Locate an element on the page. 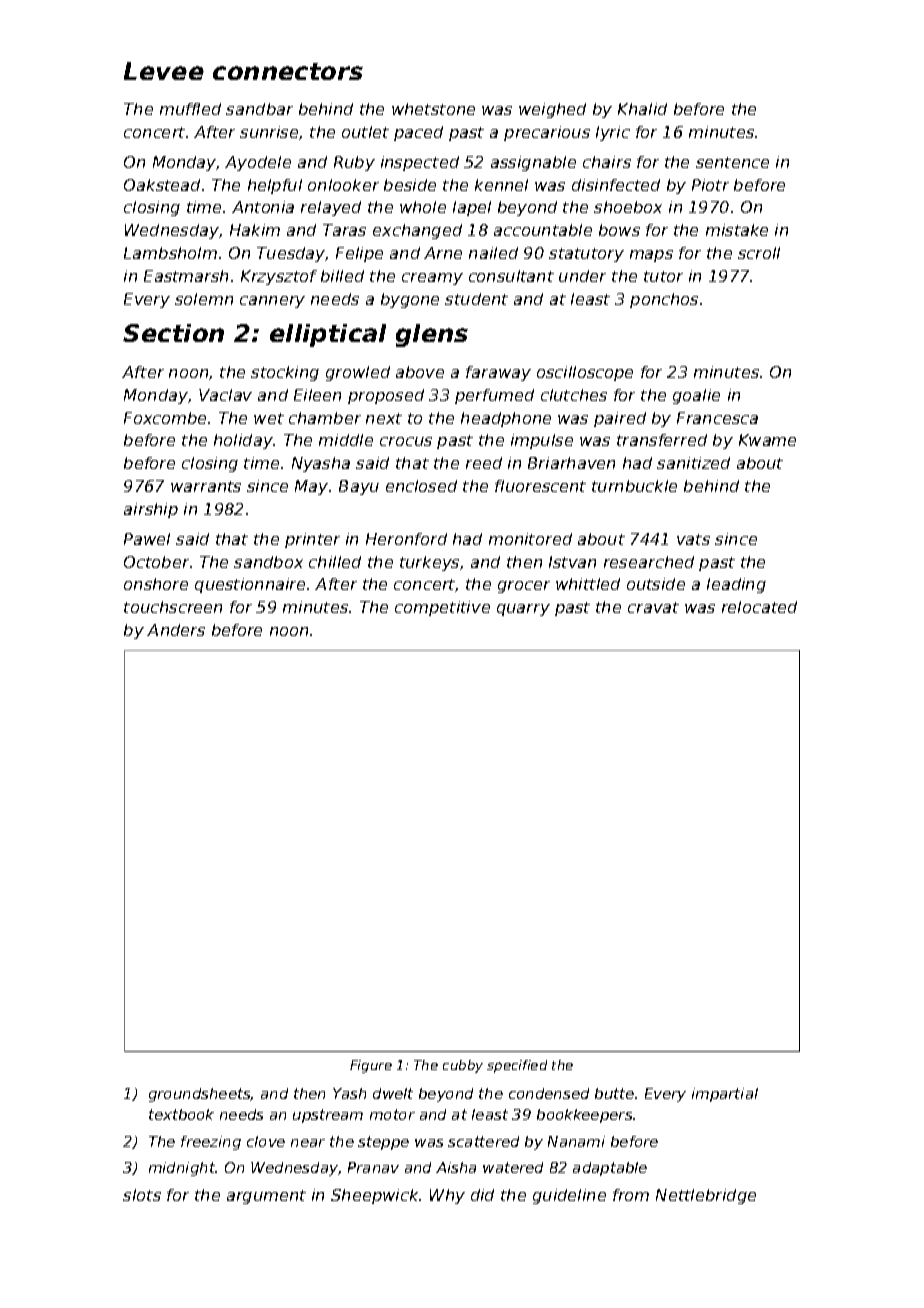 The image size is (924, 1308). specified is located at coordinates (517, 1066).
